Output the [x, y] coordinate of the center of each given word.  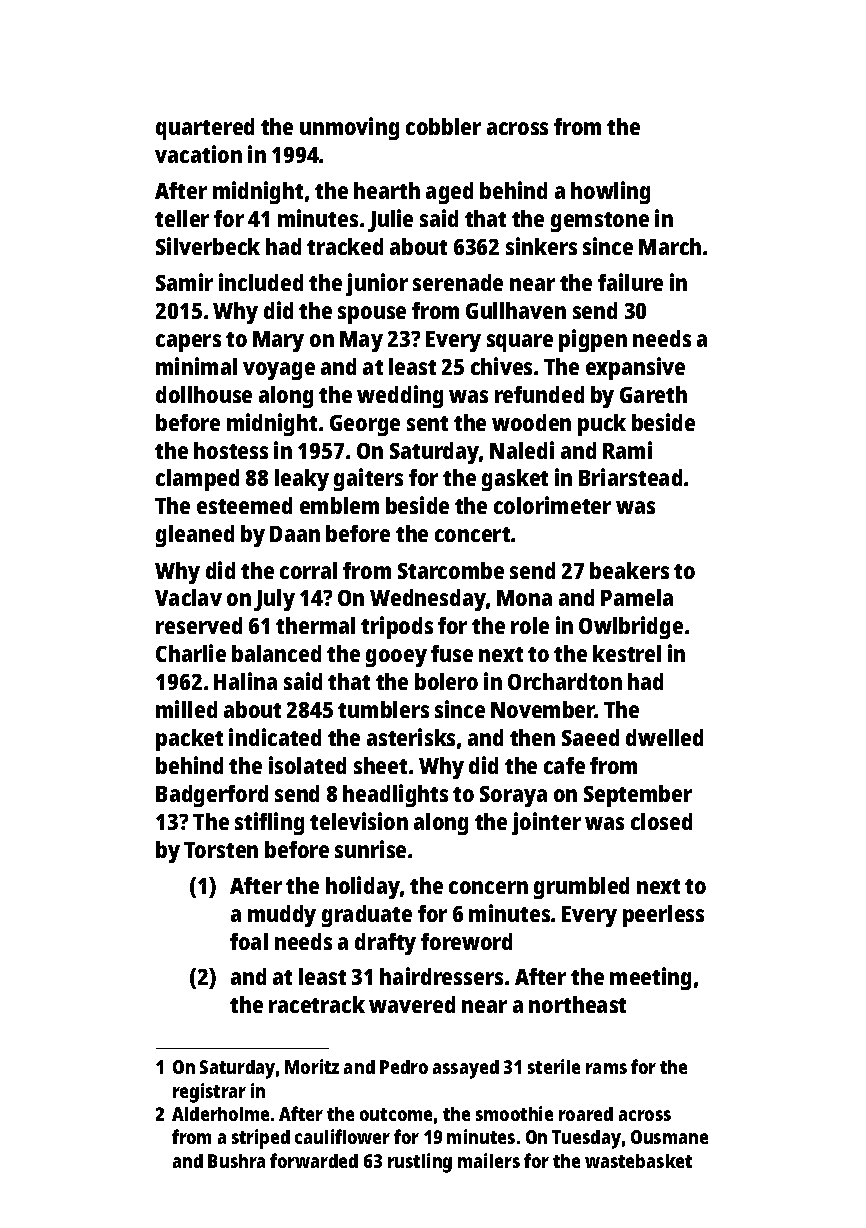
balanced [276, 653]
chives [501, 366]
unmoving [349, 128]
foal [249, 941]
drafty [385, 944]
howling [610, 192]
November [543, 709]
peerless [663, 916]
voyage [279, 371]
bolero [446, 681]
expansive [635, 368]
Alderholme [220, 1114]
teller [182, 218]
